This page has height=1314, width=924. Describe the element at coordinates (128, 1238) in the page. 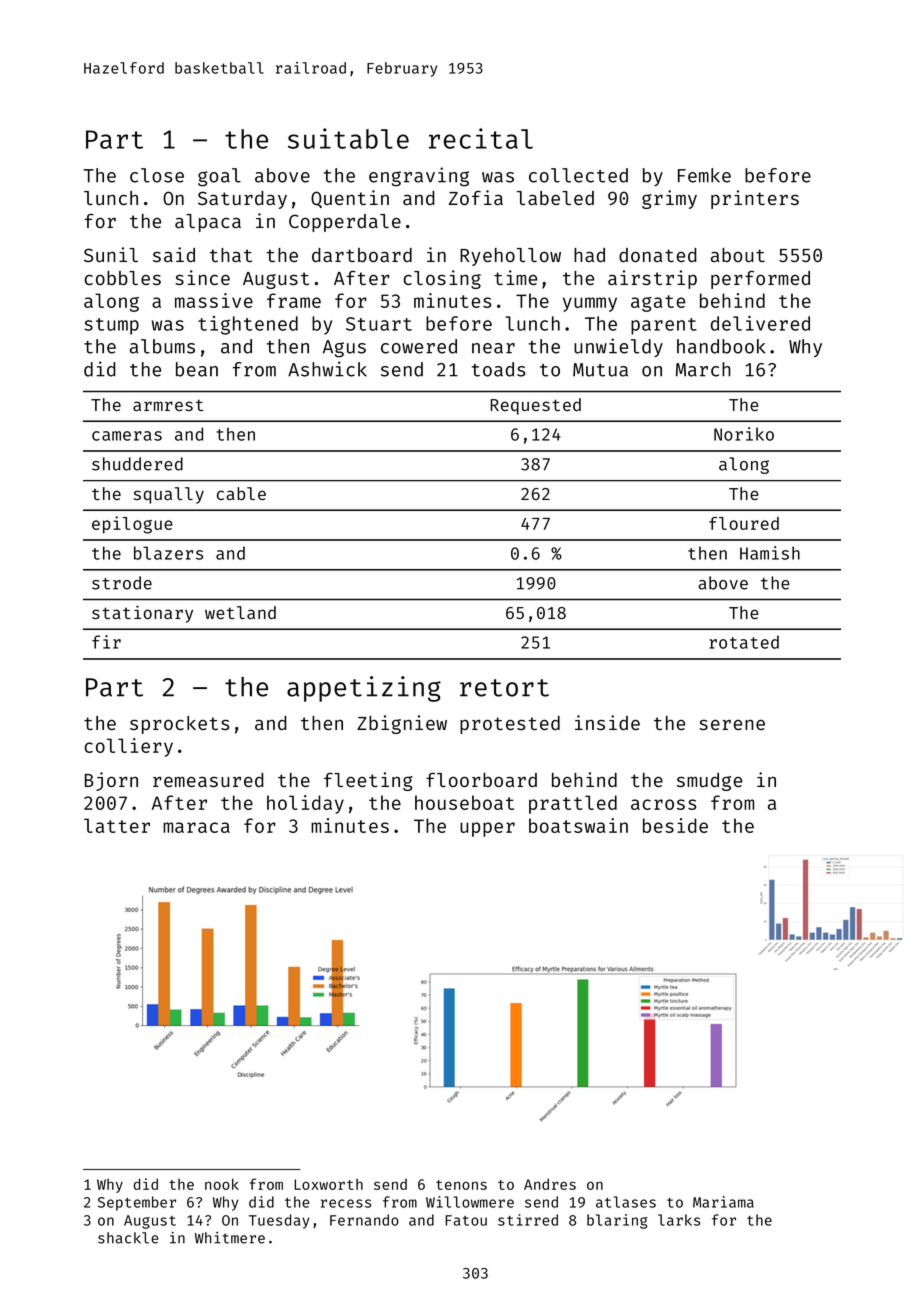

I see `shackle` at that location.
